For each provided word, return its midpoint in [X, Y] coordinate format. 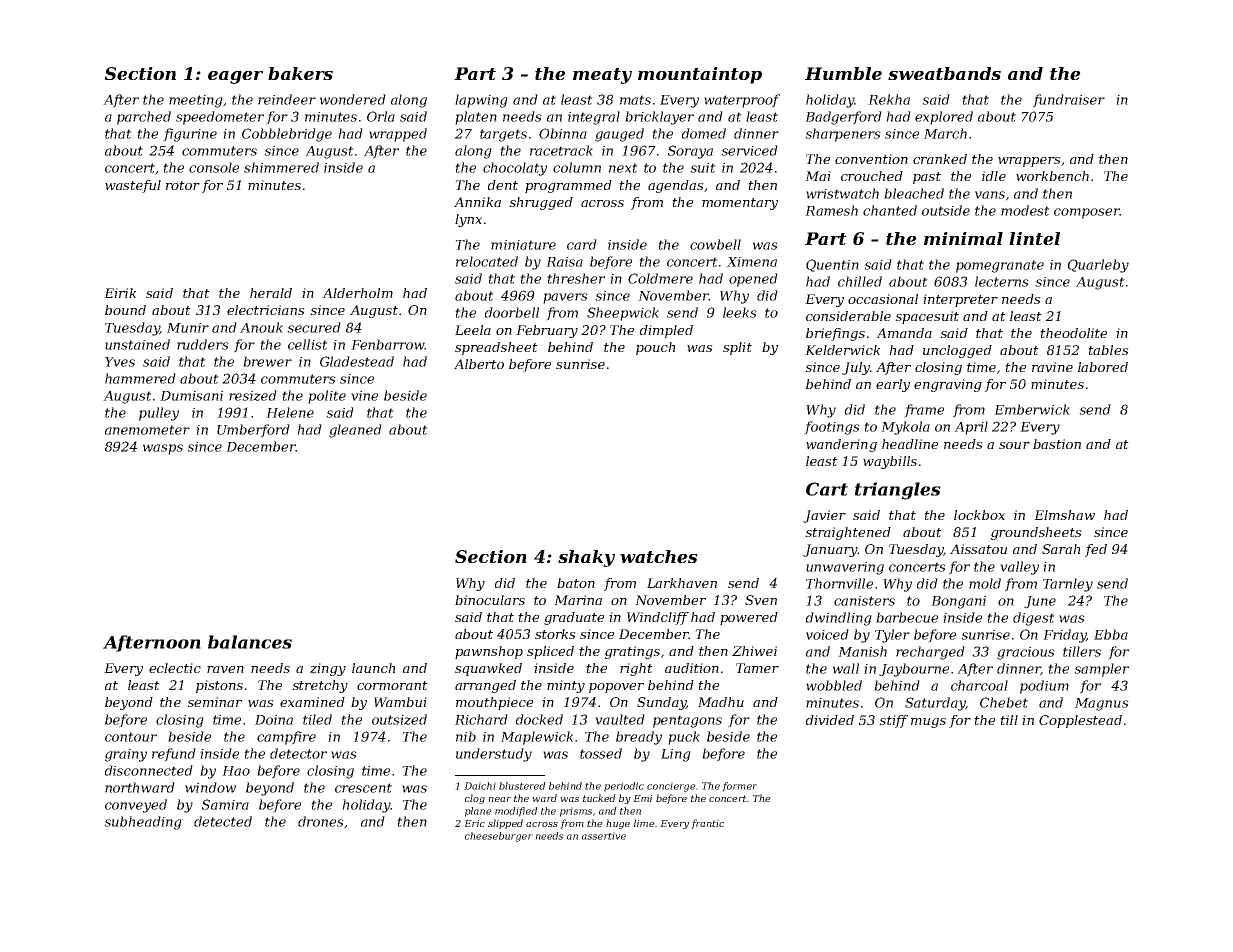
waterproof [742, 101]
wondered [353, 99]
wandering [841, 445]
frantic [707, 824]
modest [1025, 210]
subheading [143, 823]
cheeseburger [499, 837]
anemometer [147, 430]
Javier [824, 516]
